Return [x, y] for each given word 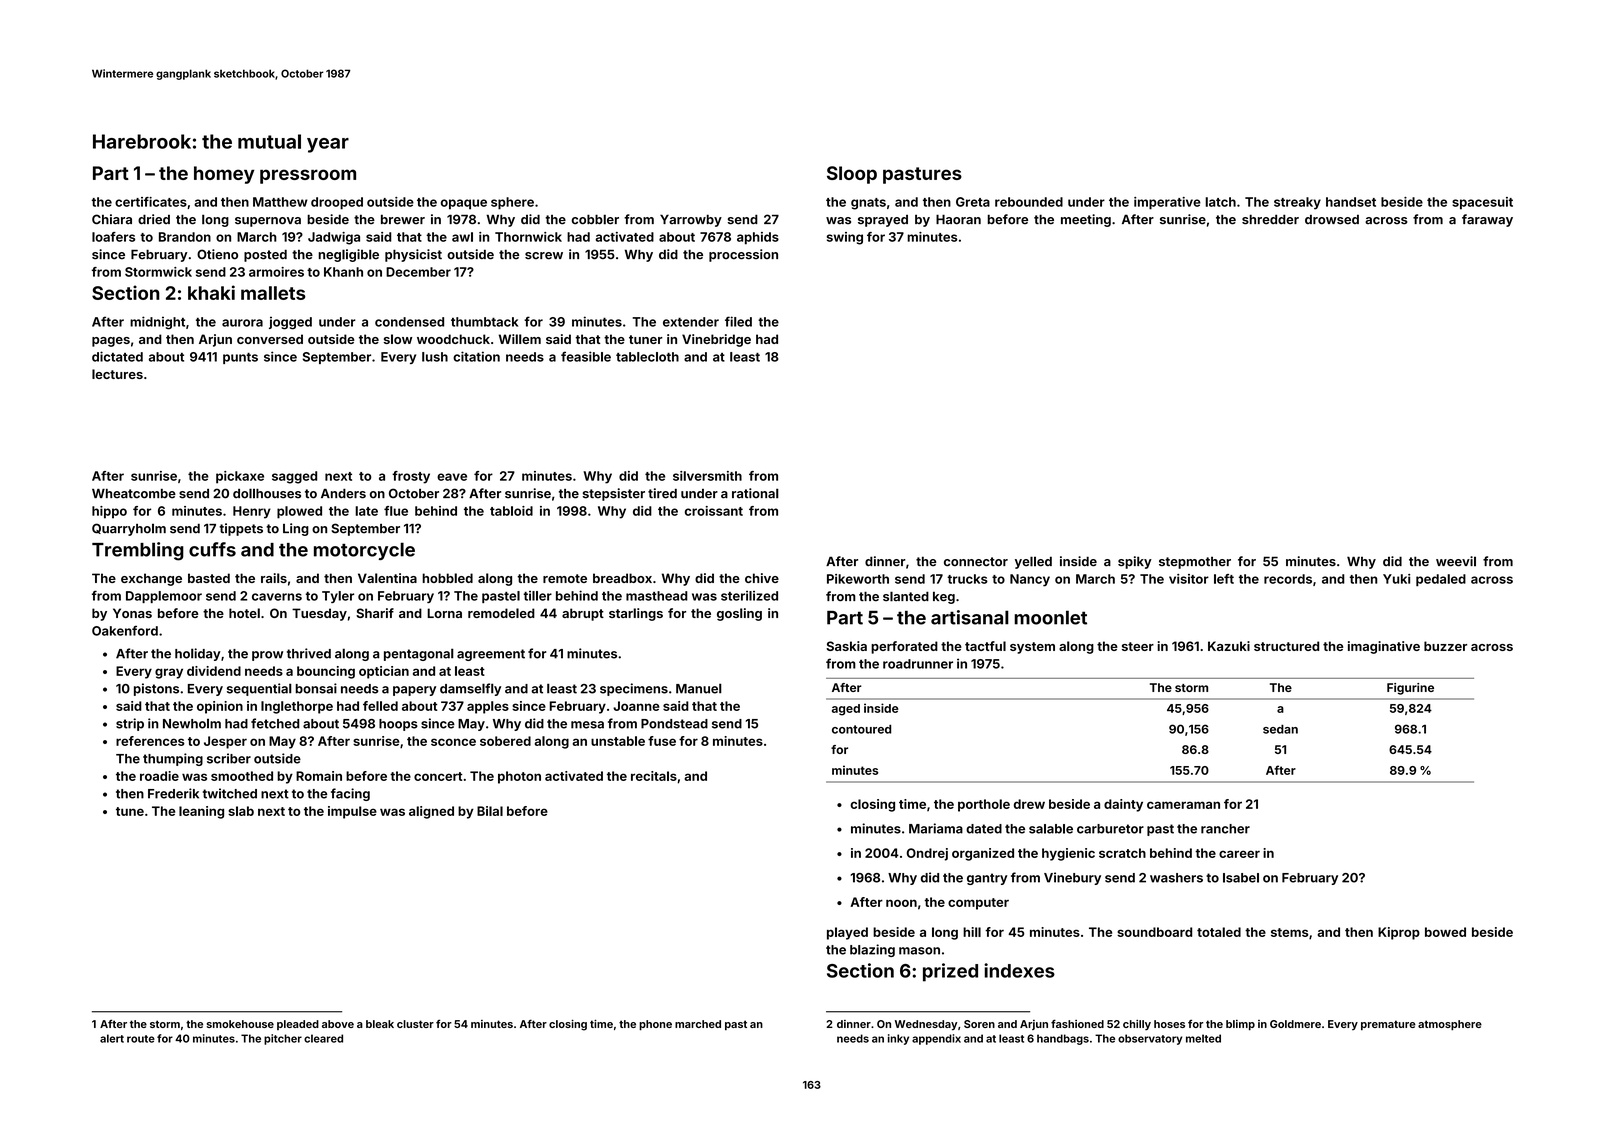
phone [655, 1025]
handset [1351, 202]
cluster [415, 1024]
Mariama [936, 828]
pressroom [308, 176]
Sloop [852, 175]
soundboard [1154, 932]
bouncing [326, 672]
